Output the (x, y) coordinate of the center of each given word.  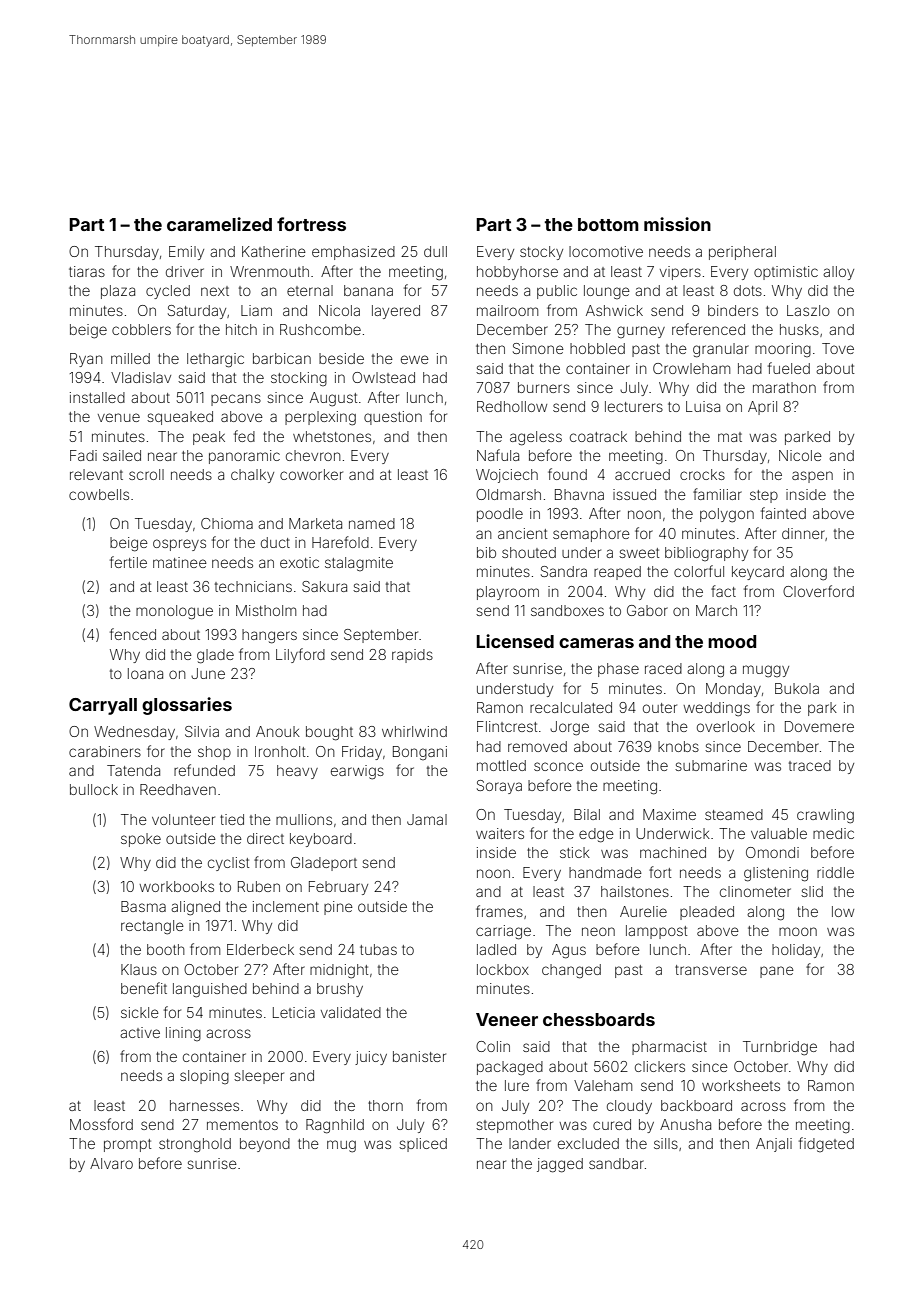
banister (419, 1056)
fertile (128, 562)
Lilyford (300, 655)
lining (183, 1034)
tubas (378, 949)
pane (777, 972)
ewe (415, 359)
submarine (711, 765)
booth (166, 949)
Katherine (274, 251)
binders (733, 310)
